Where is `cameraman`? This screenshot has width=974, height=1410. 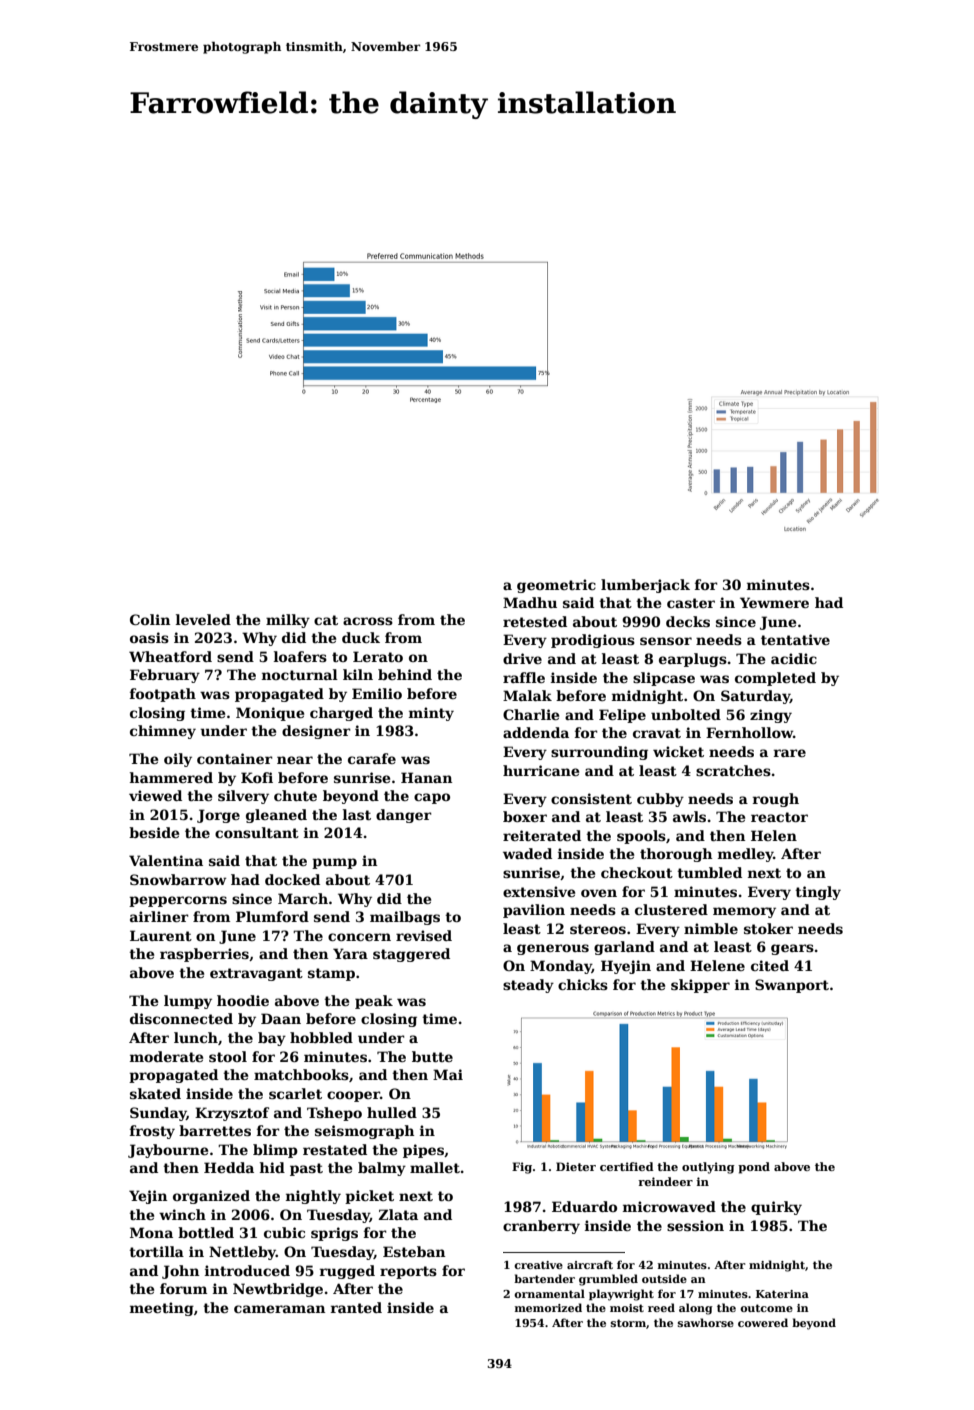 cameraman is located at coordinates (279, 1309).
